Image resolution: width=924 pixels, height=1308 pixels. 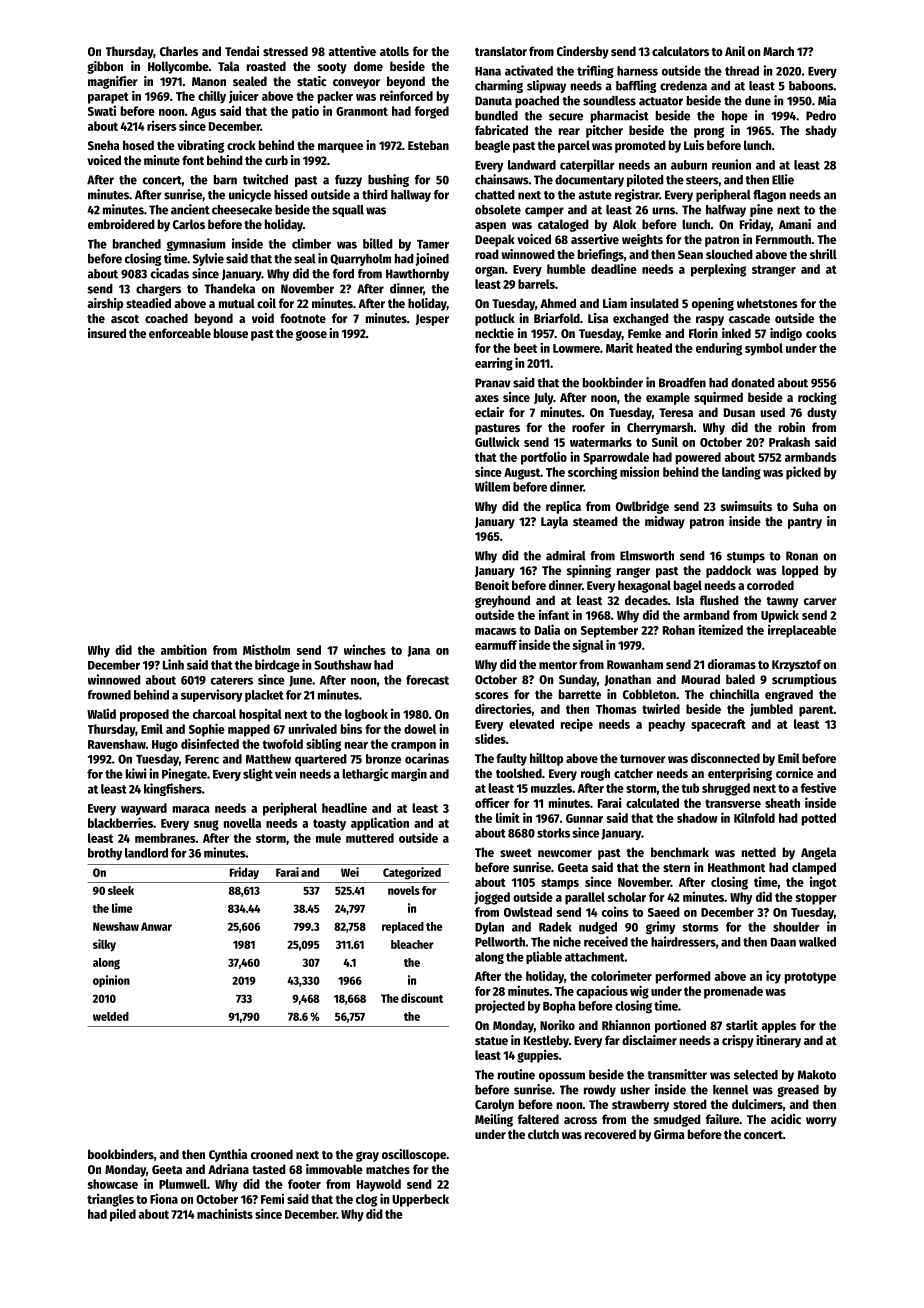 What do you see at coordinates (646, 600) in the screenshot?
I see `decades` at bounding box center [646, 600].
